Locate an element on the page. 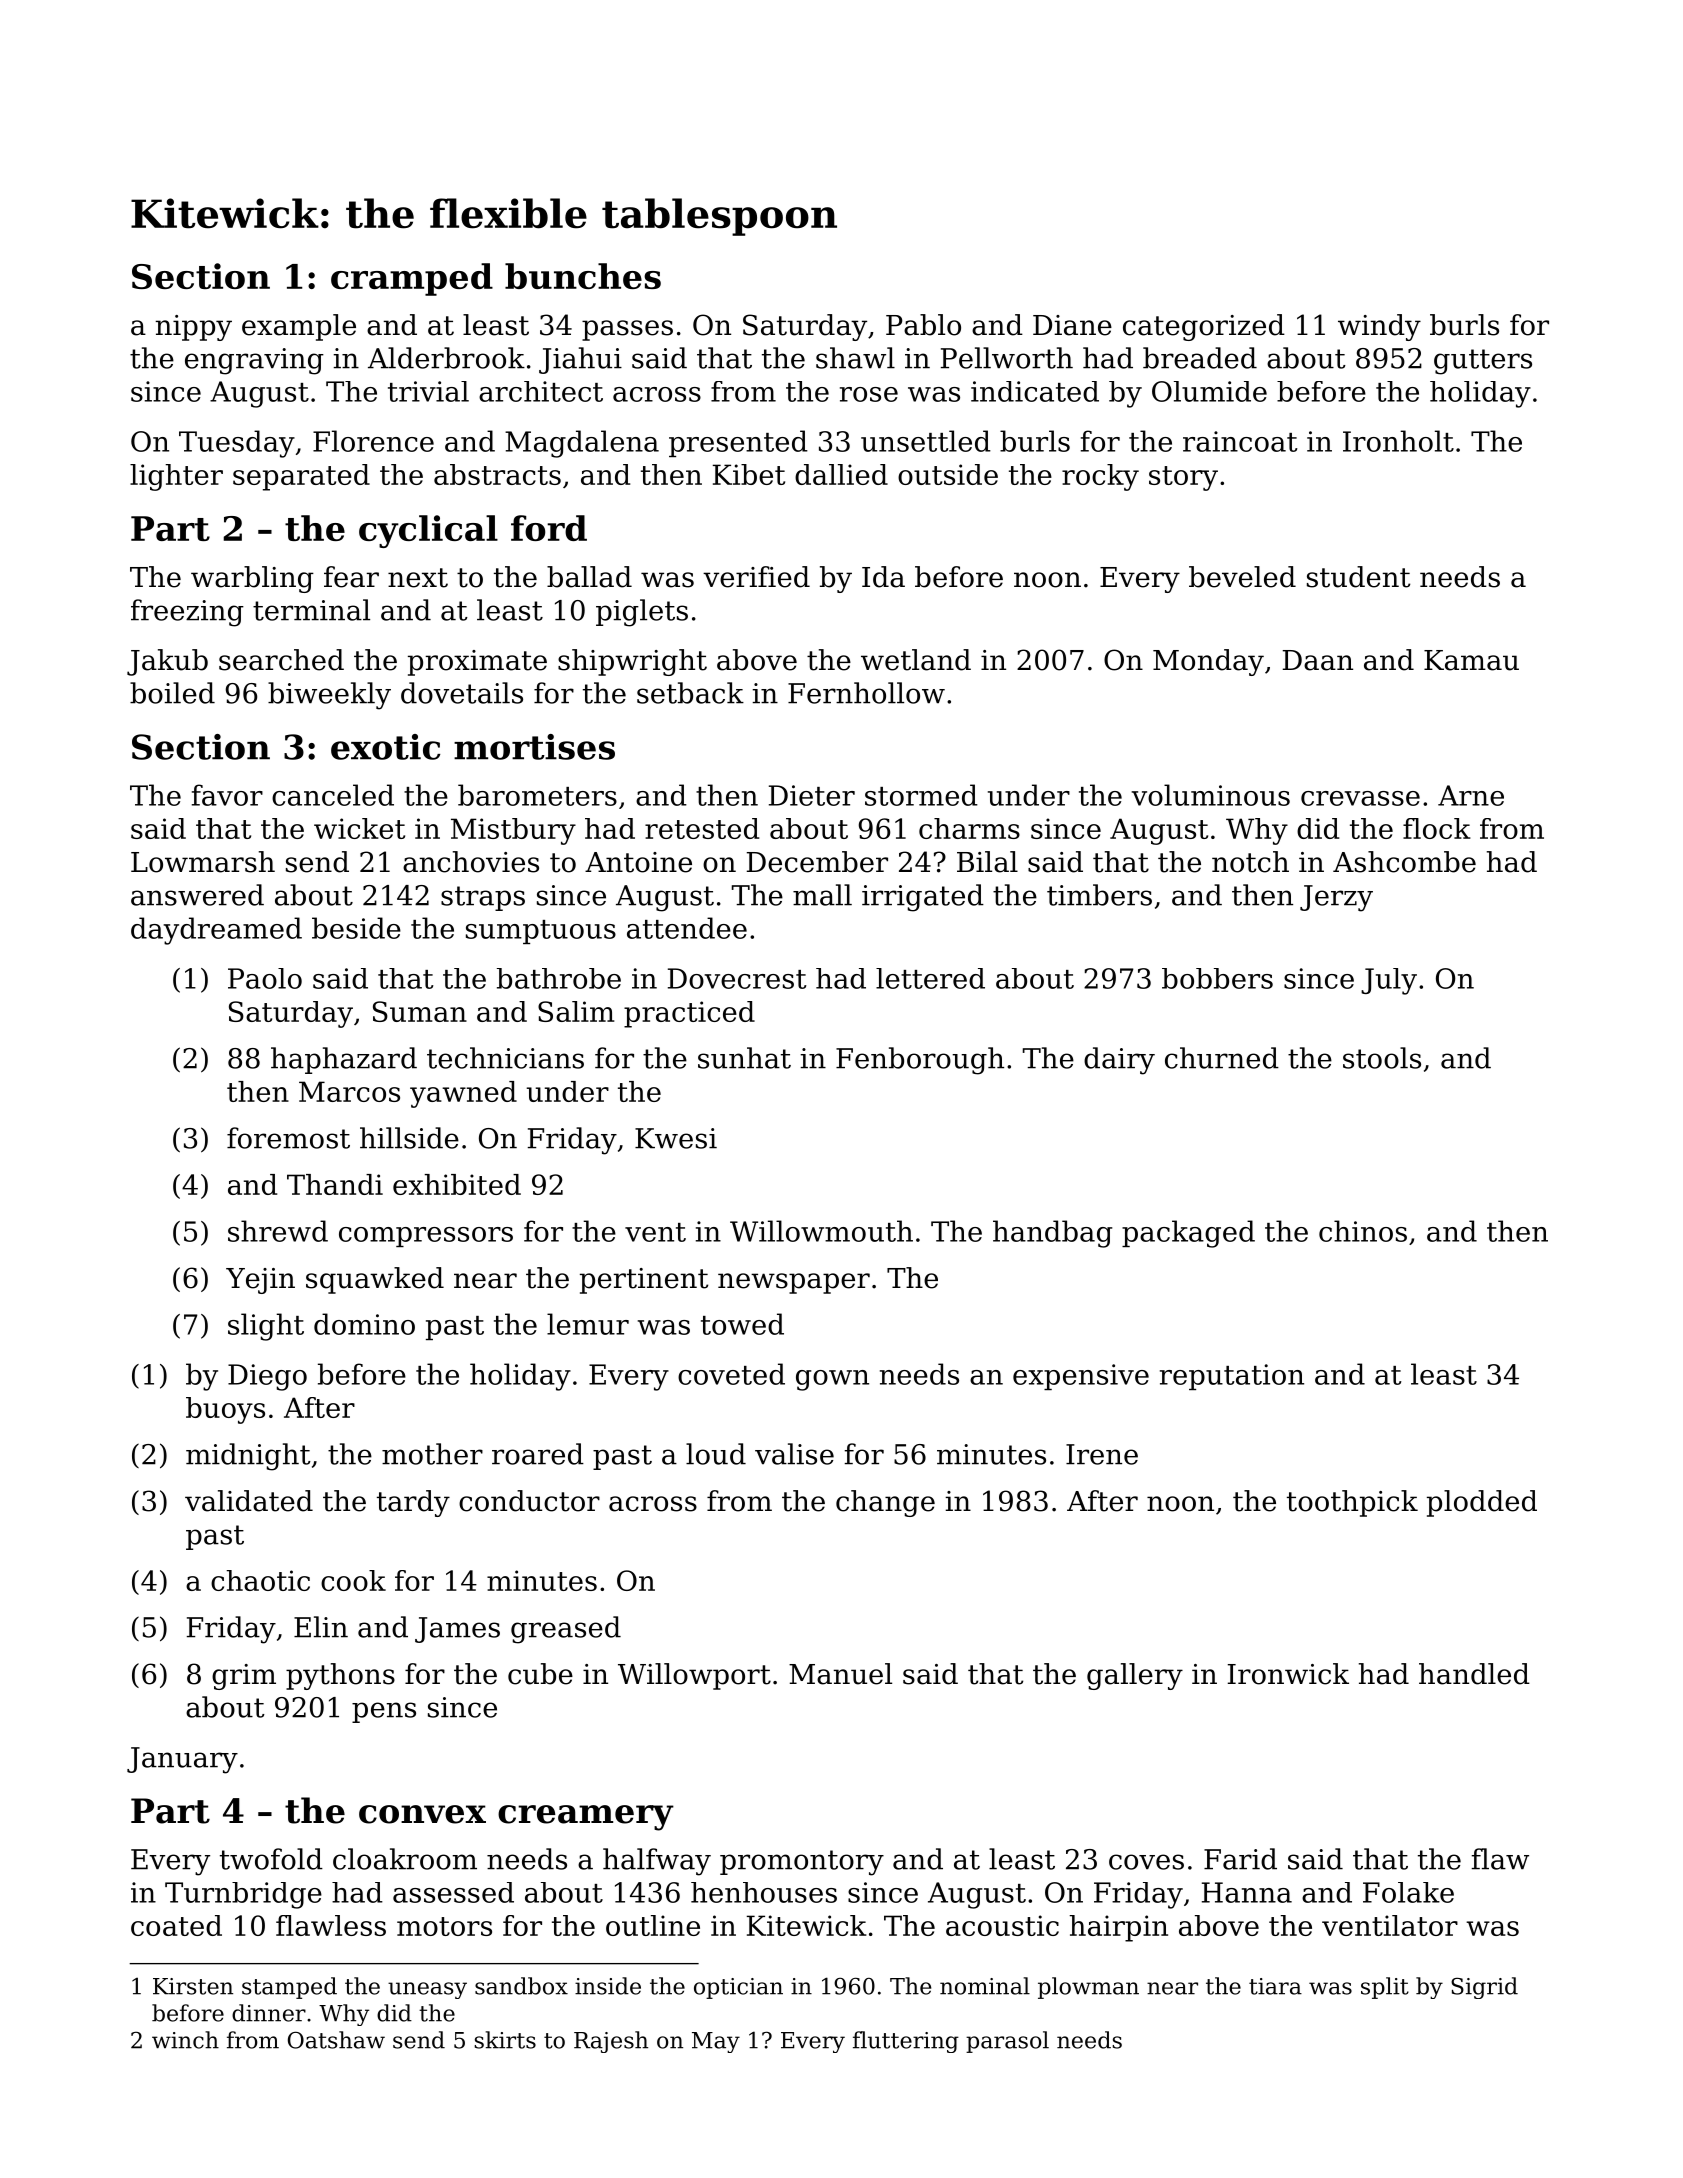 Image resolution: width=1683 pixels, height=2178 pixels. shawl is located at coordinates (855, 358).
